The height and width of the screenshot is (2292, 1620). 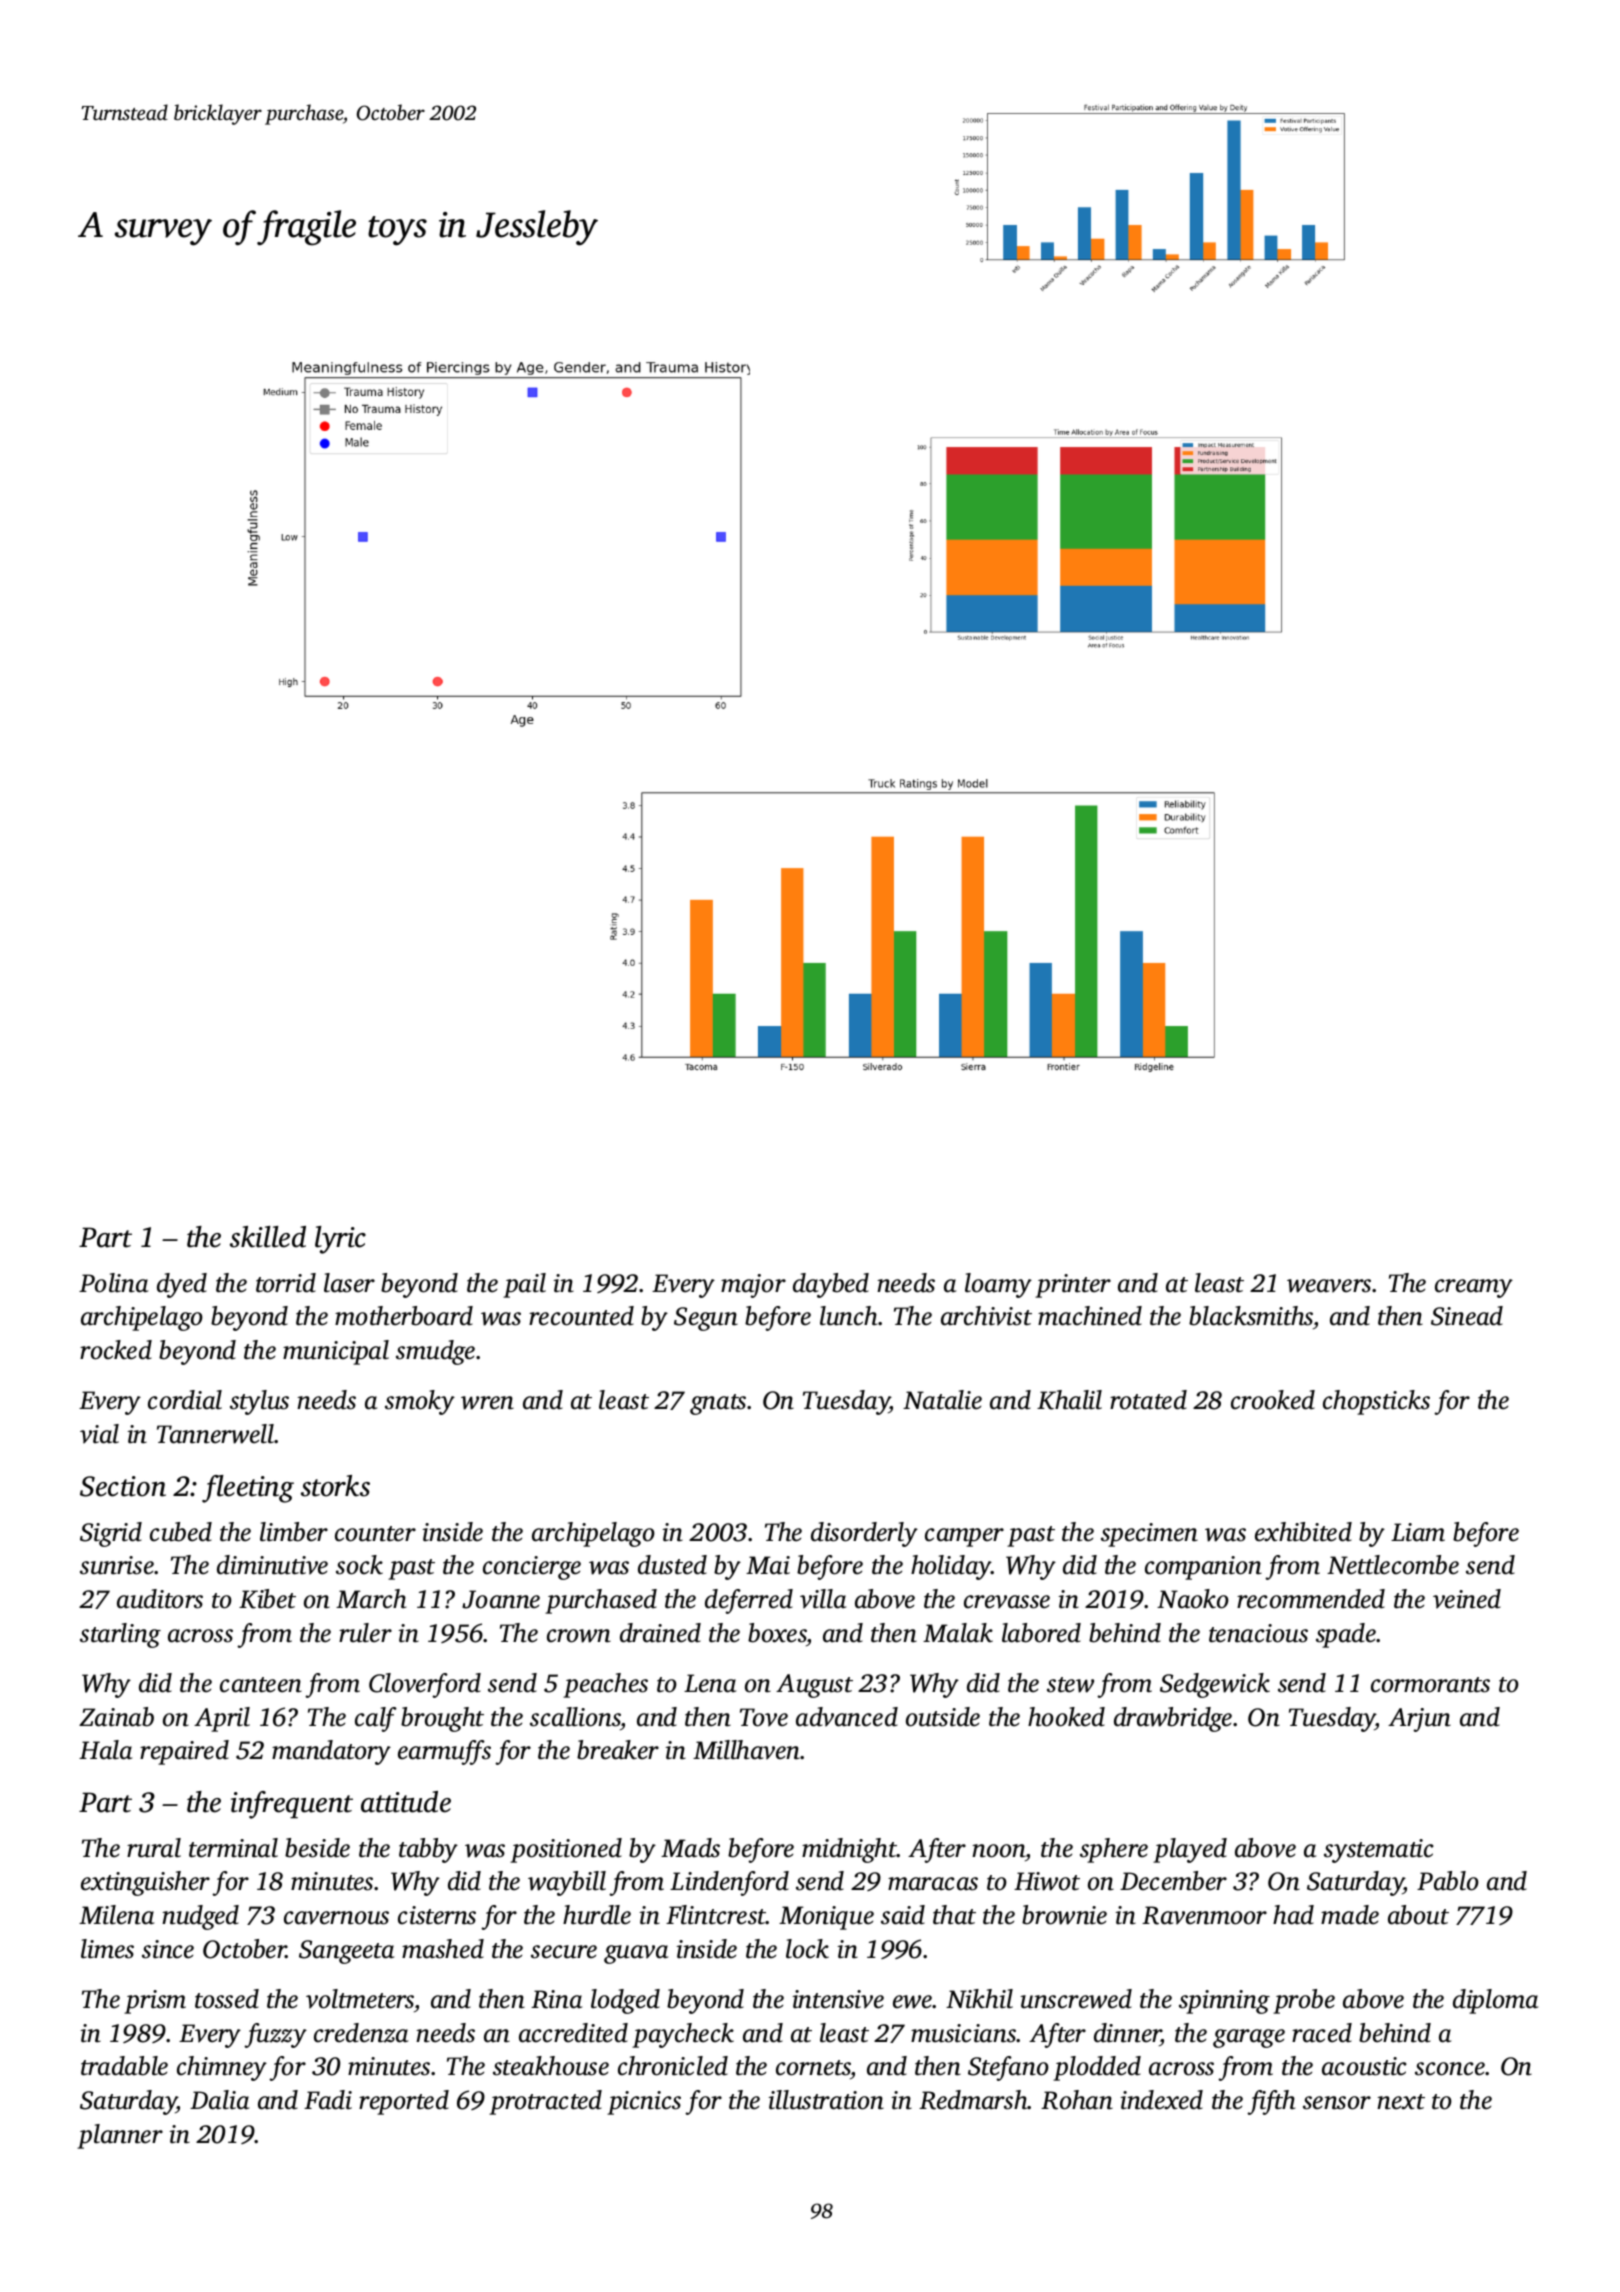 What do you see at coordinates (365, 1633) in the screenshot?
I see `ruler` at bounding box center [365, 1633].
